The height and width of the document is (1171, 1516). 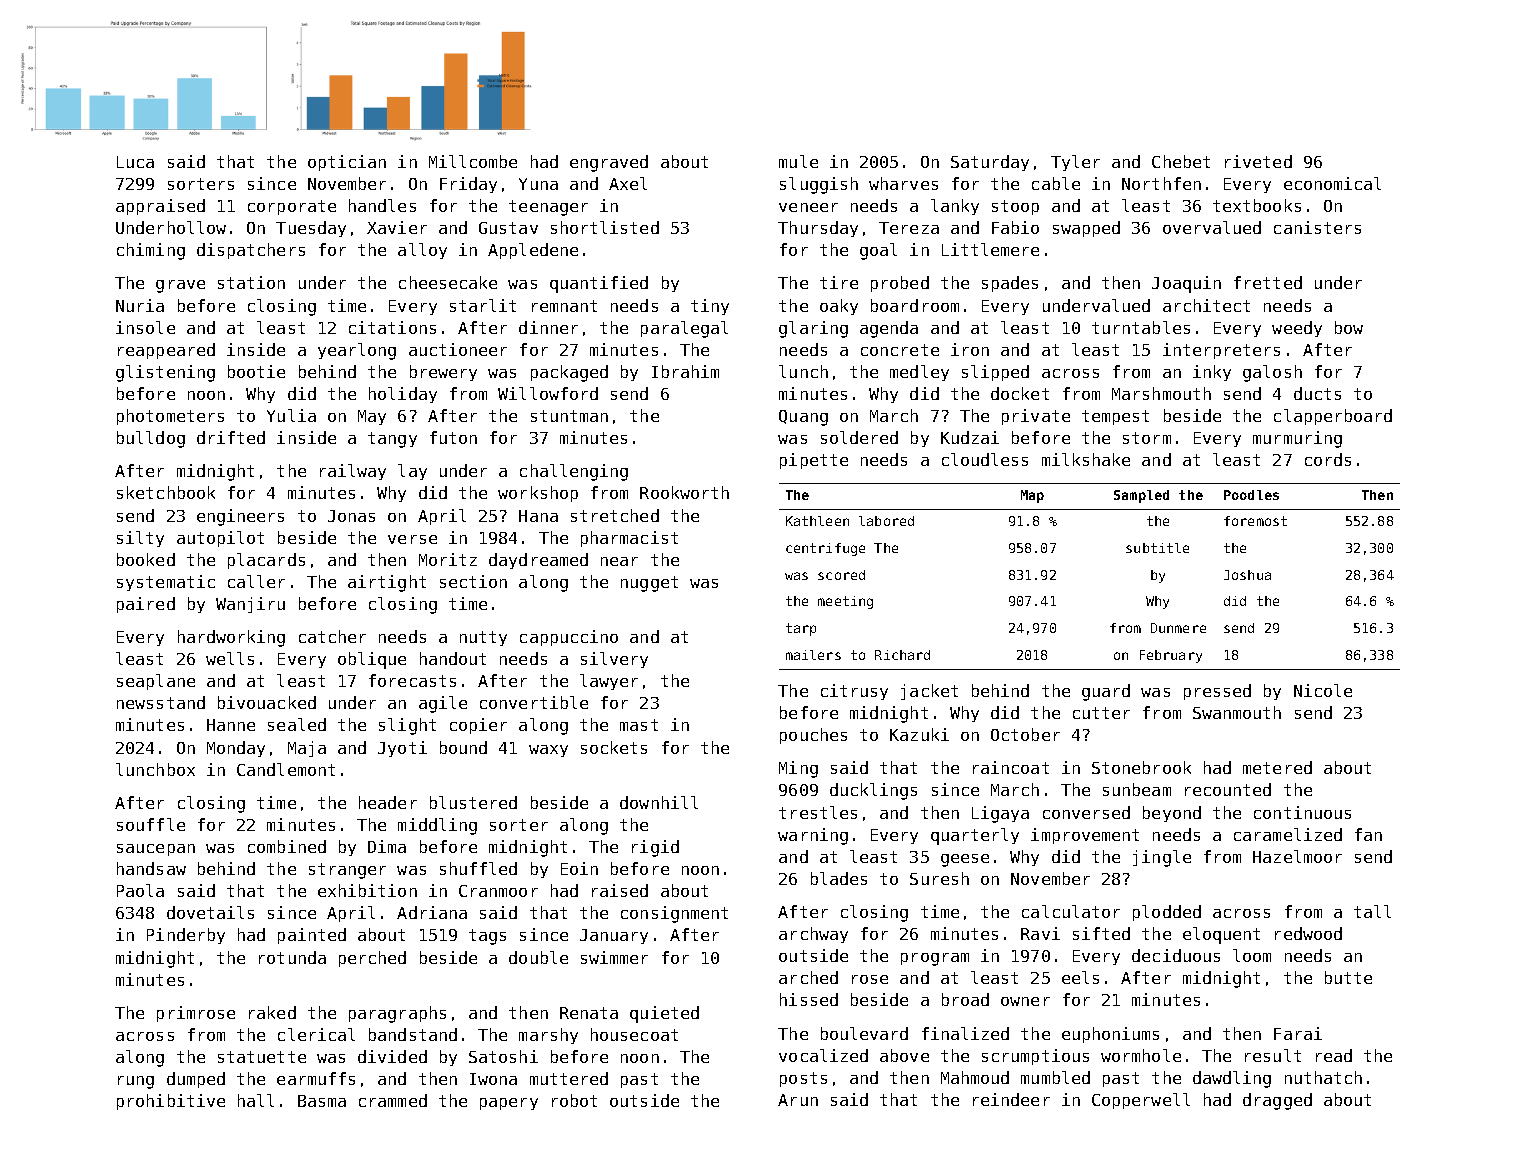 I want to click on pouches, so click(x=813, y=736).
